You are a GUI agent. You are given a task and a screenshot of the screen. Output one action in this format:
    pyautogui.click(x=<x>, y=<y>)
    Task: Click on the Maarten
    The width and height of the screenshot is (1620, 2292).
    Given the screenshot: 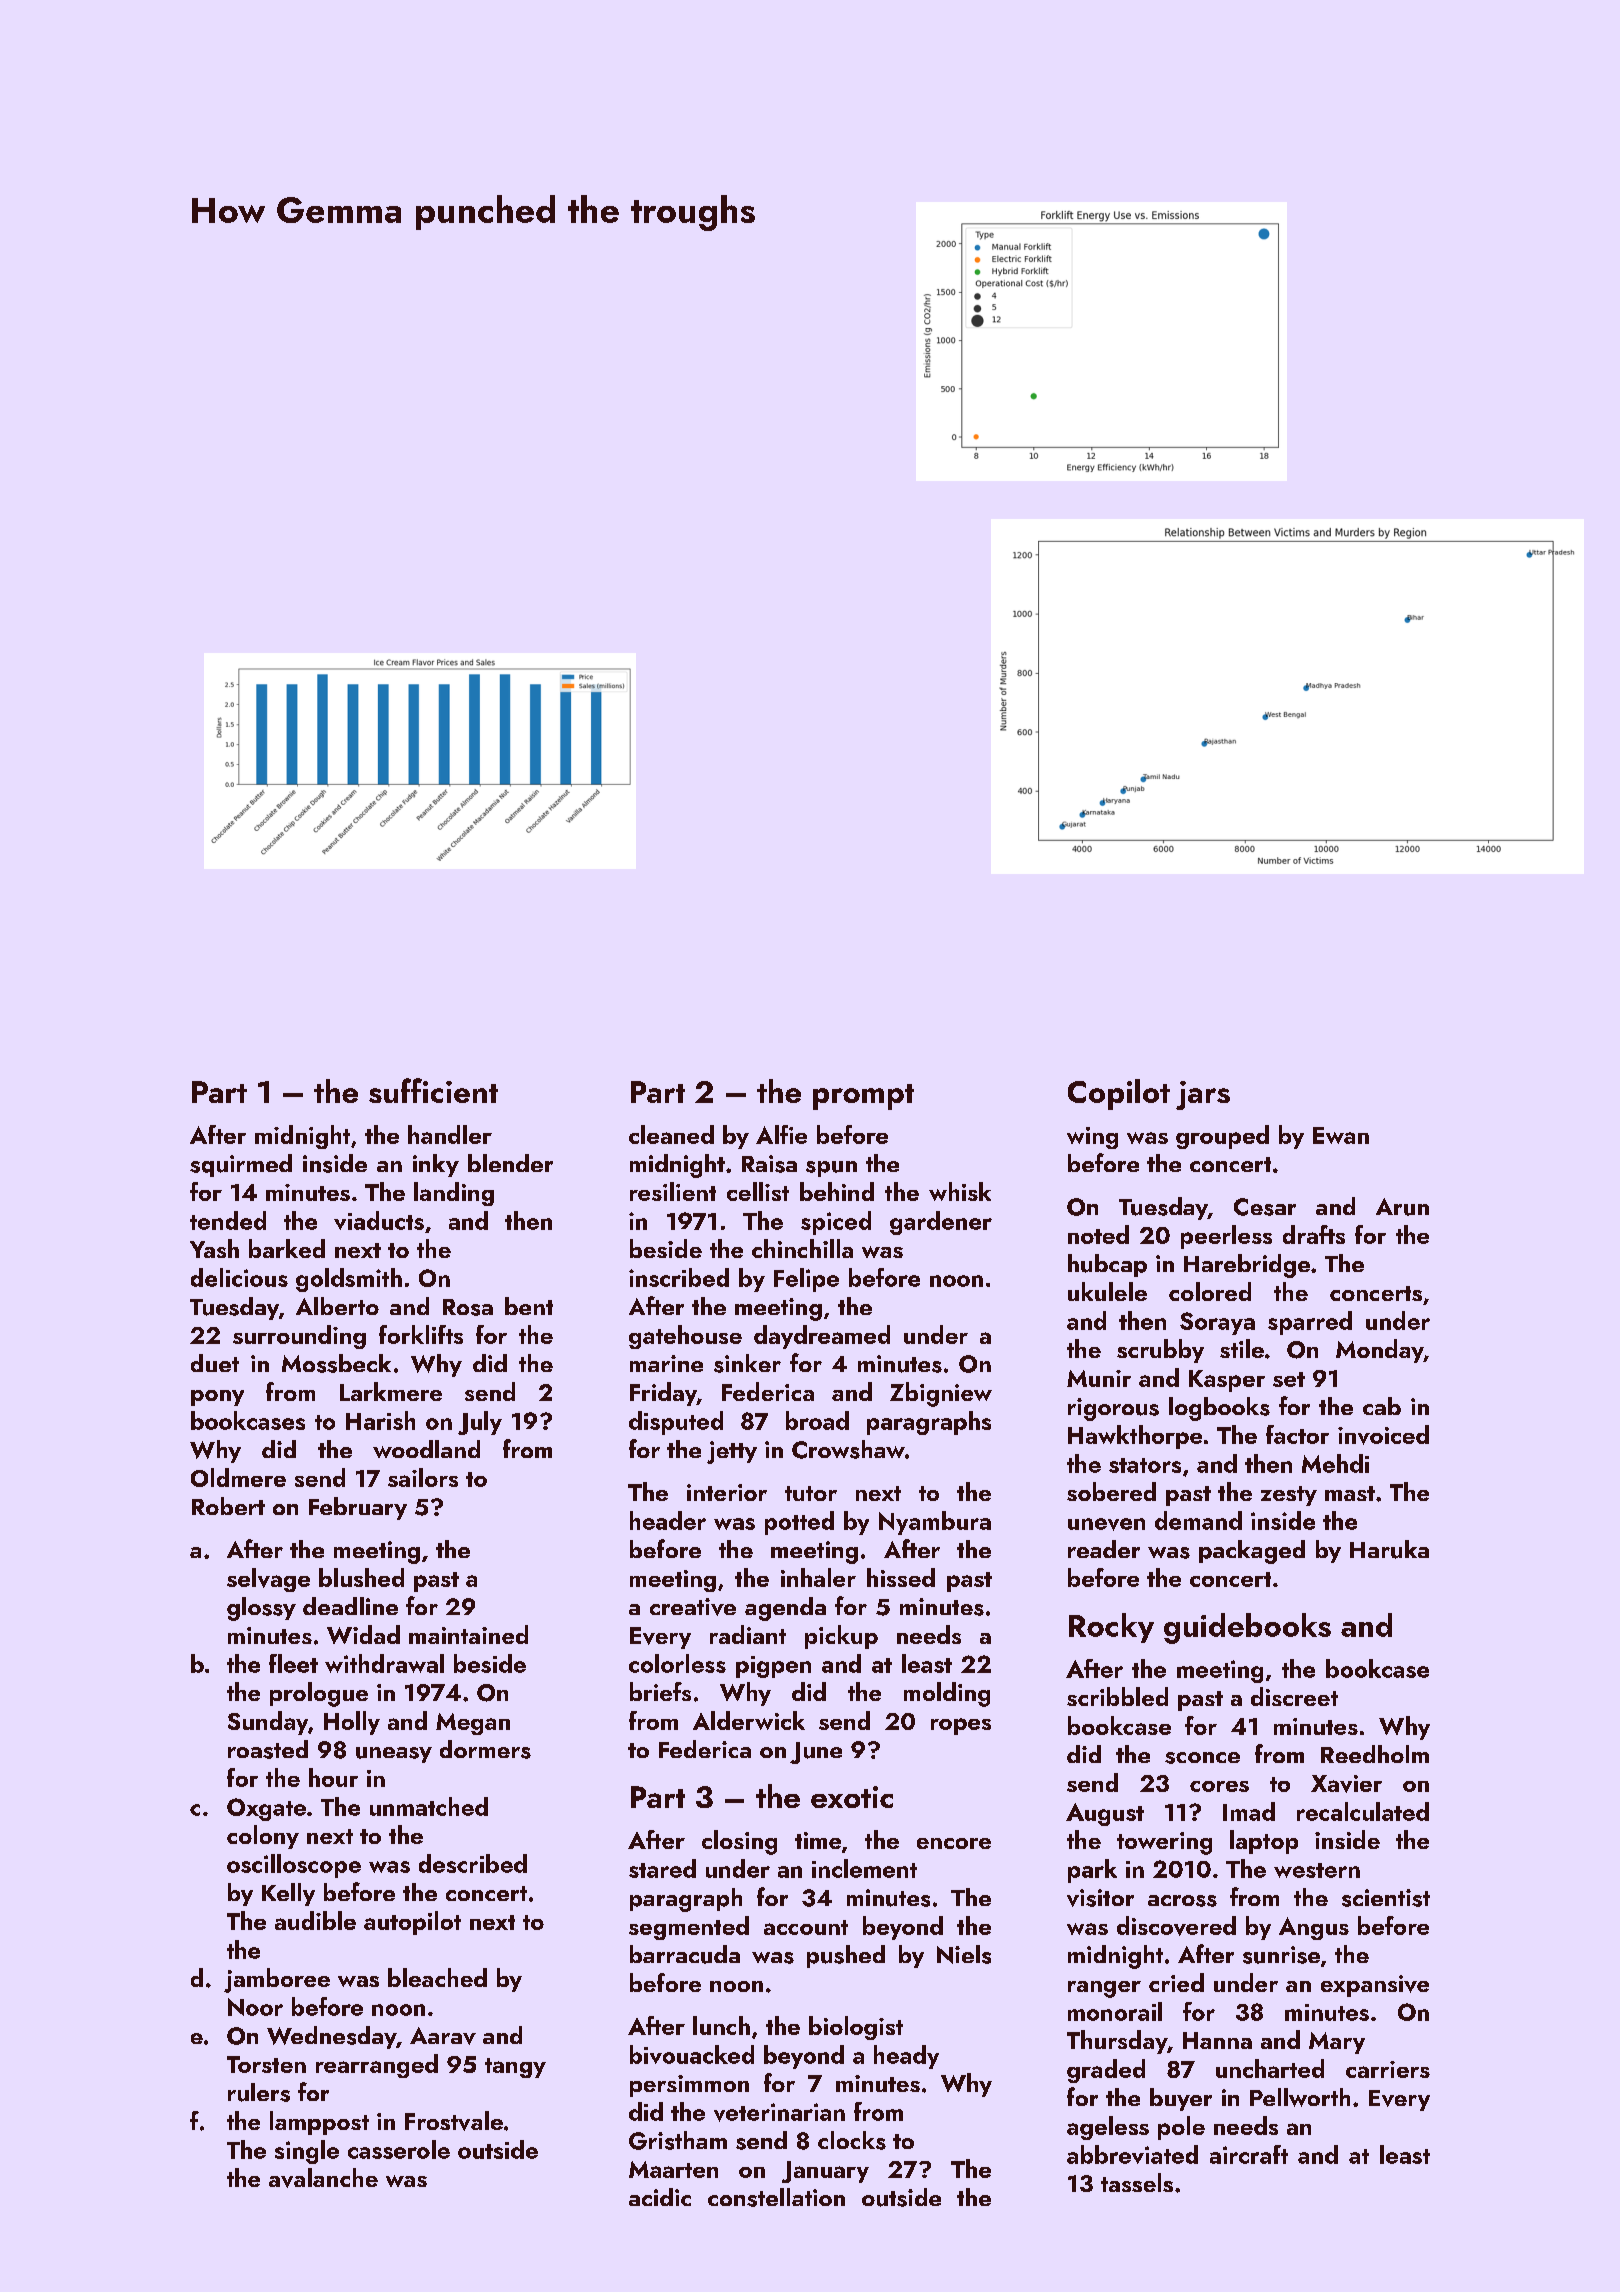 What is the action you would take?
    pyautogui.click(x=673, y=2169)
